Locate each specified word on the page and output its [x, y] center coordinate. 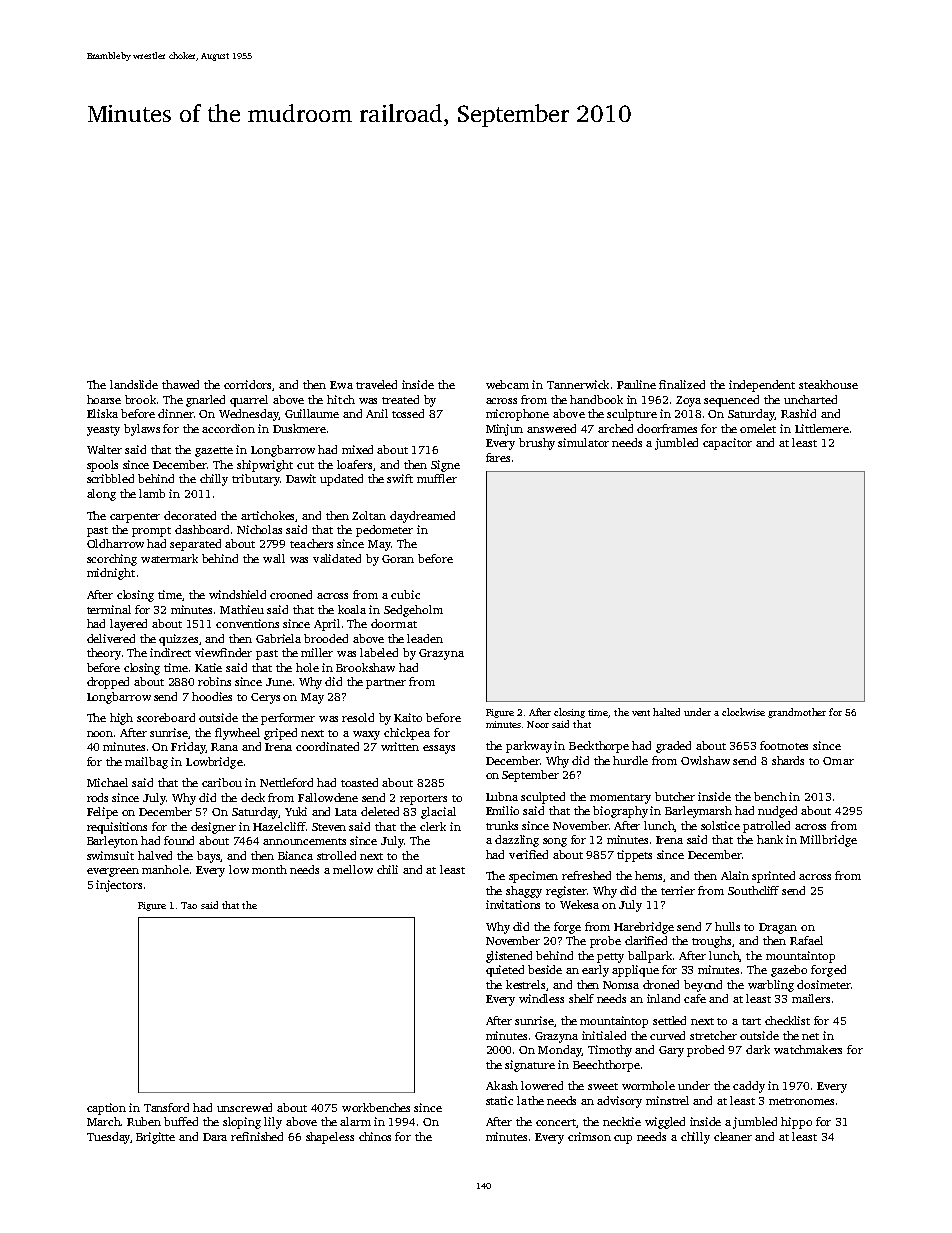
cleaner [733, 1136]
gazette [214, 452]
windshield [237, 594]
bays [209, 857]
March [104, 1121]
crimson [589, 1136]
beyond [703, 986]
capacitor [727, 444]
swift [400, 478]
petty [610, 958]
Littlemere [822, 428]
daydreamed [422, 517]
